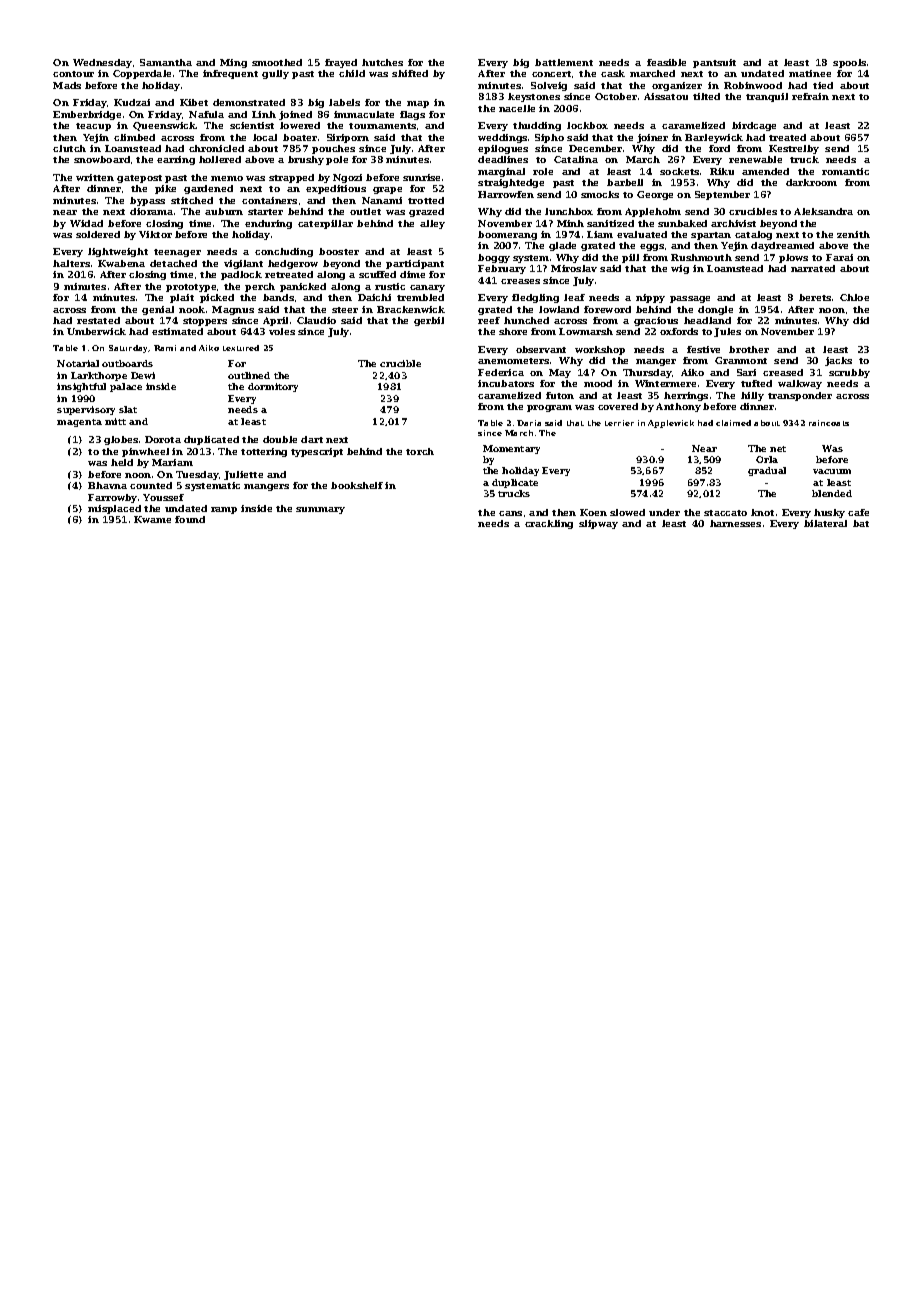 The height and width of the document is (1308, 924). Describe the element at coordinates (690, 299) in the document. I see `passage` at that location.
